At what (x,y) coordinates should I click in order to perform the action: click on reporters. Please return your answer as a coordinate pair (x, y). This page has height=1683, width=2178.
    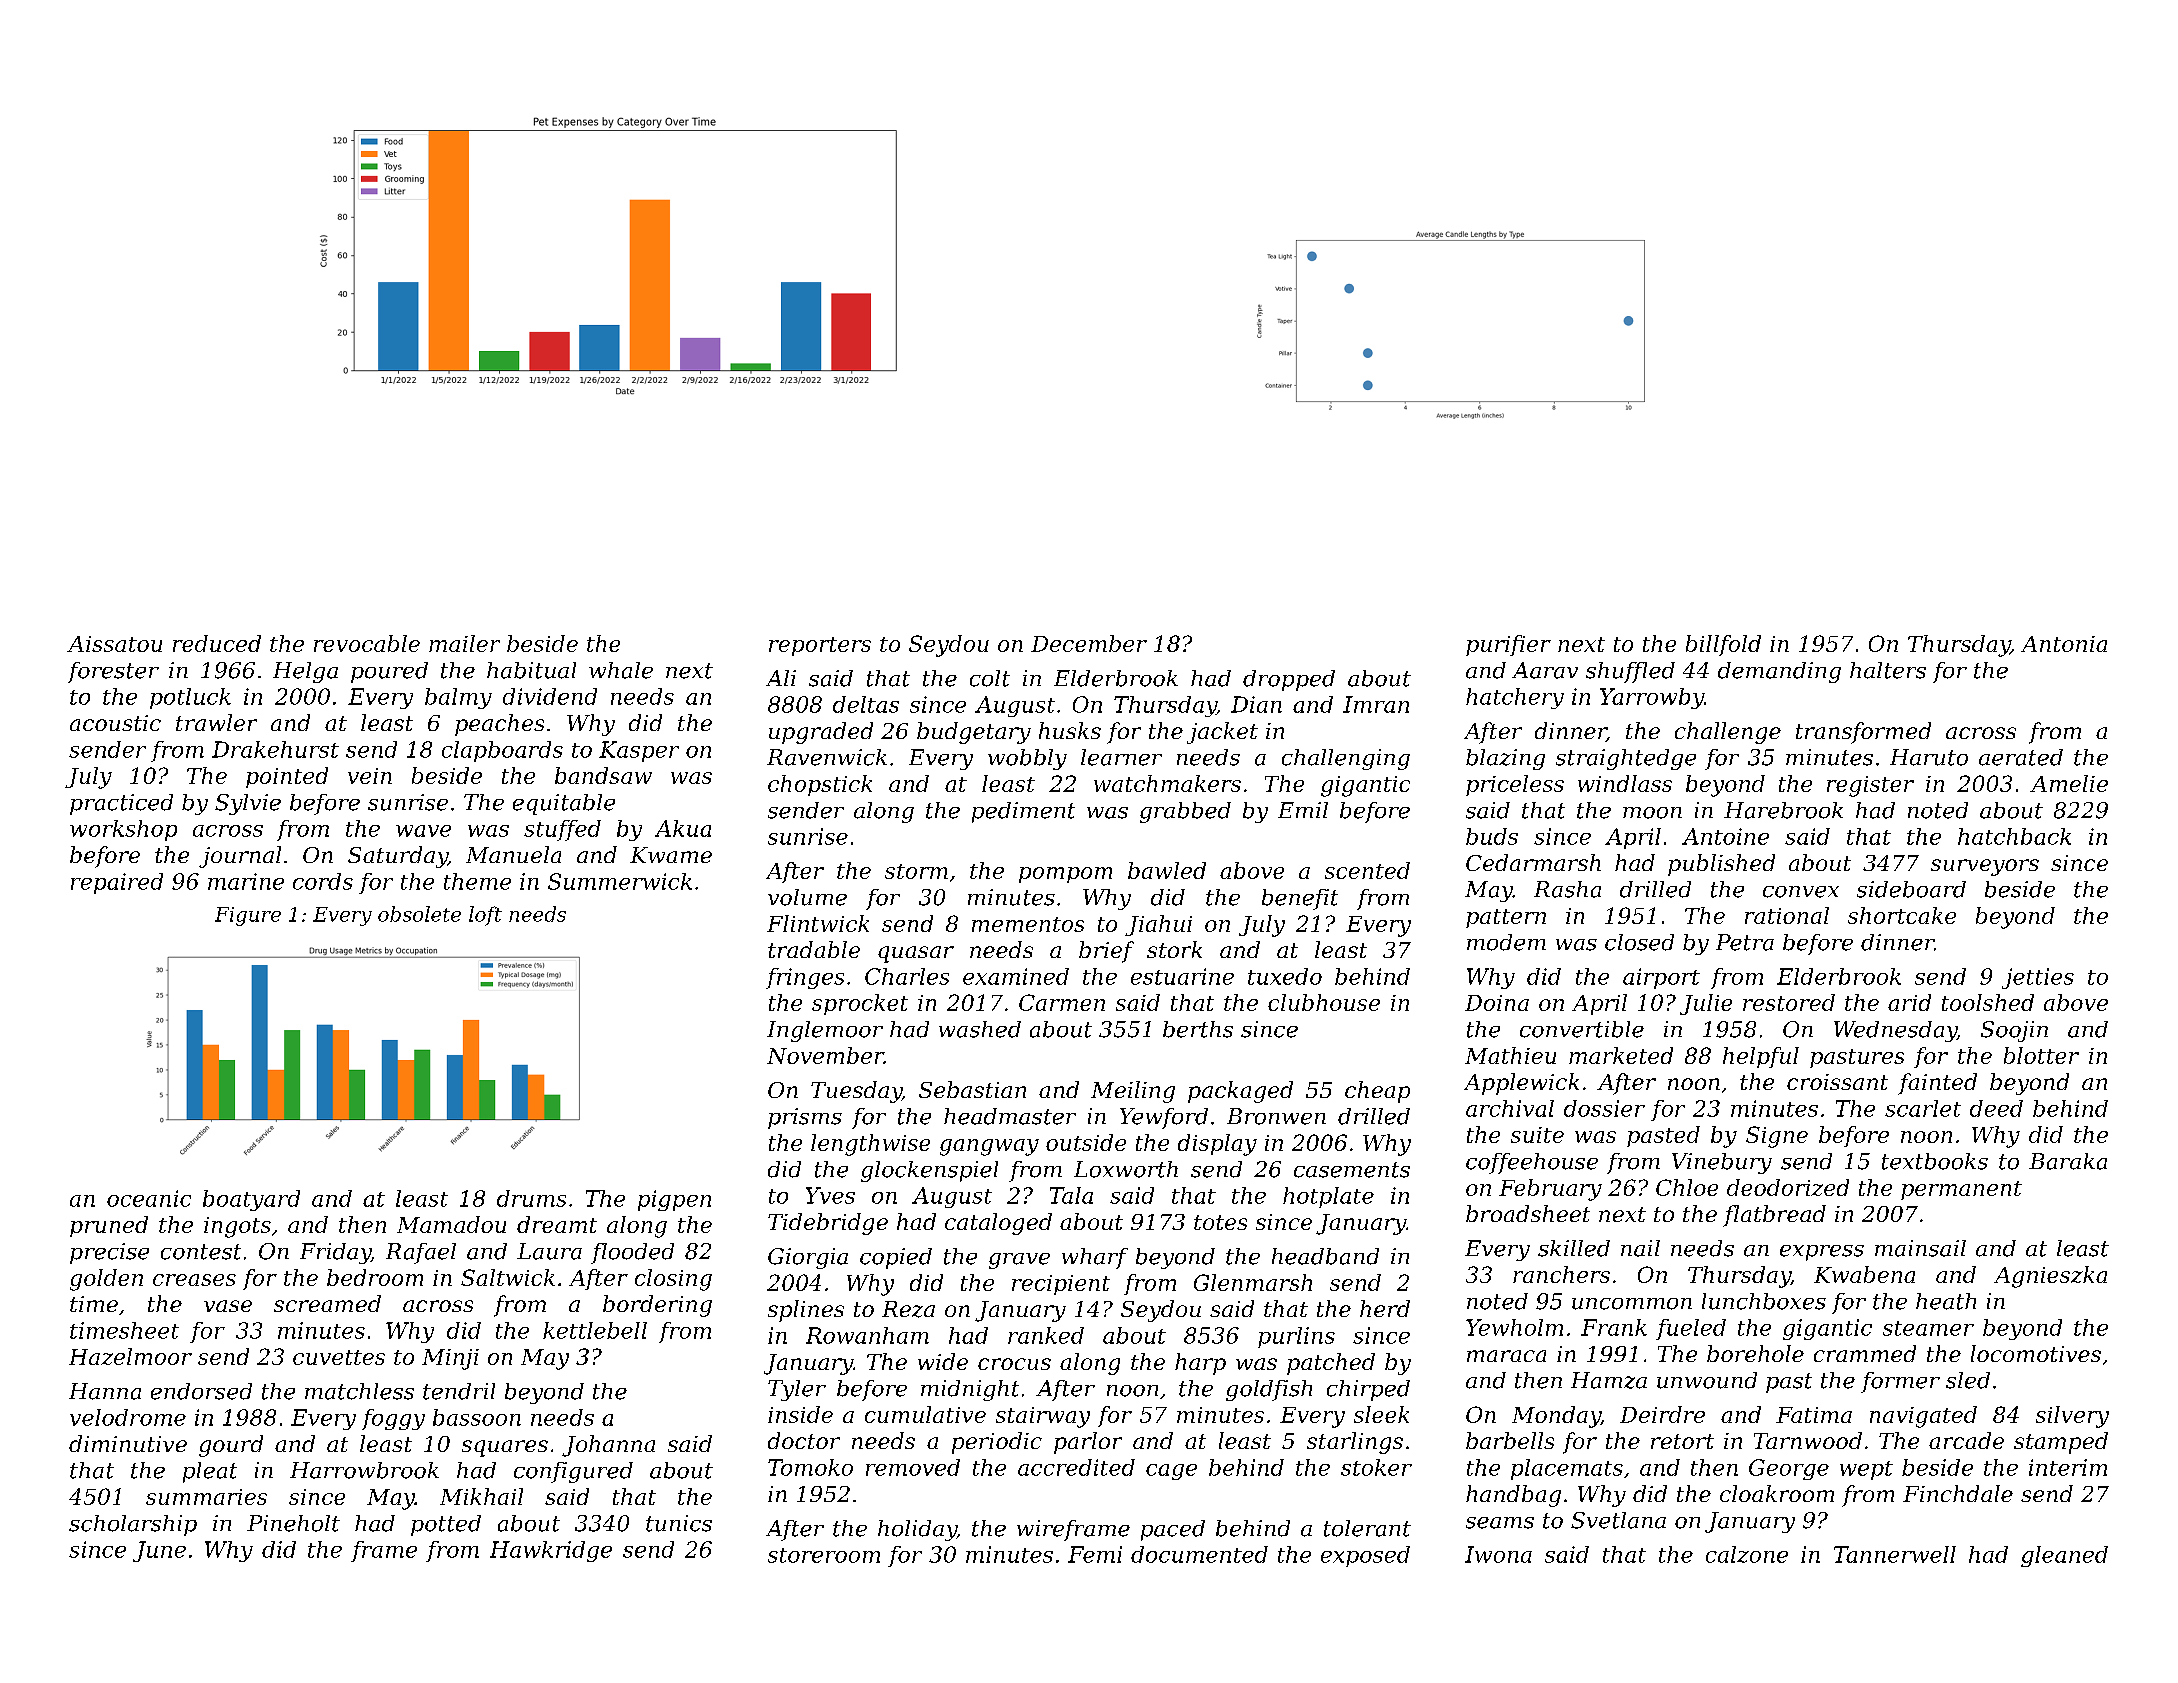
    Looking at the image, I should click on (820, 646).
